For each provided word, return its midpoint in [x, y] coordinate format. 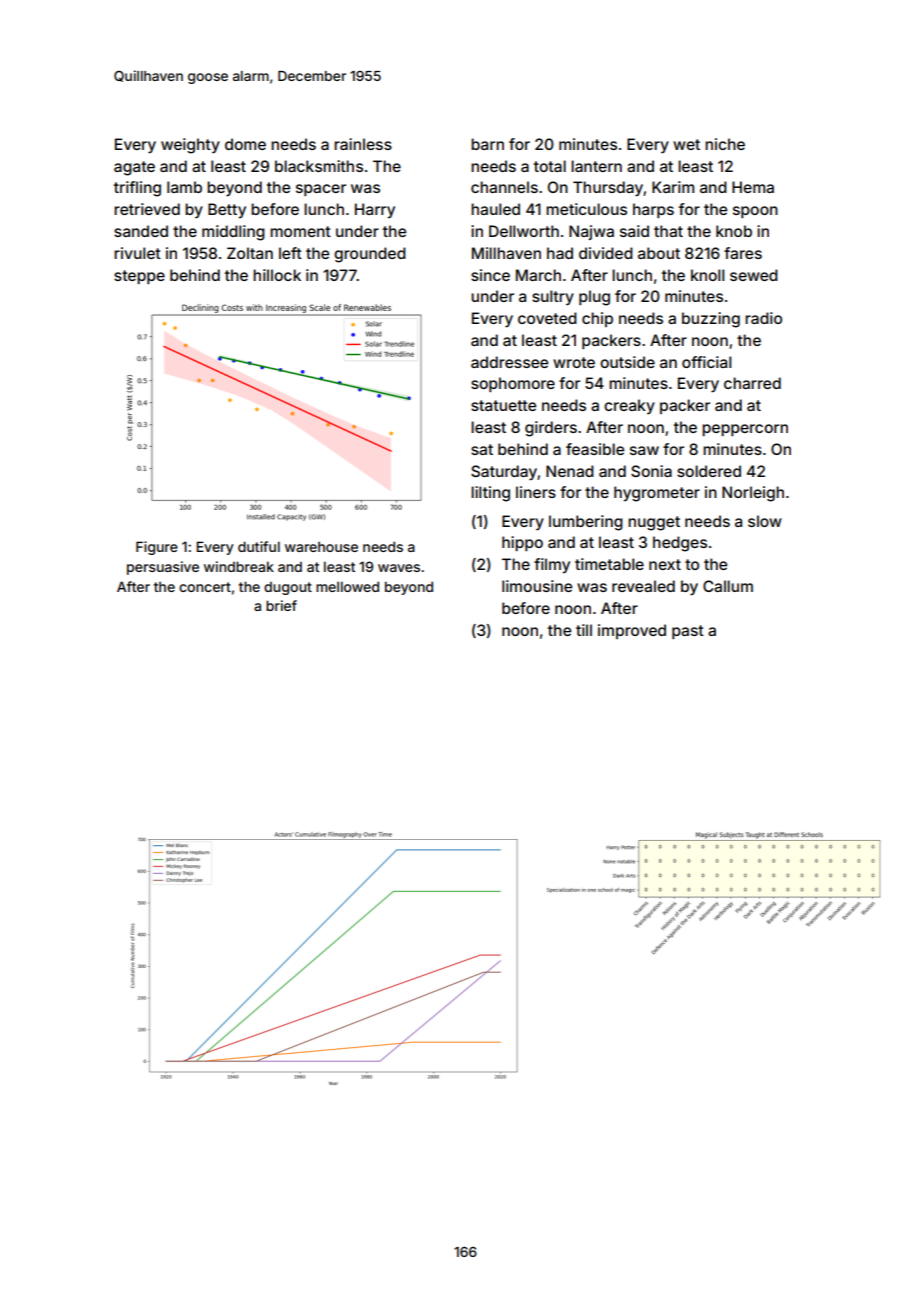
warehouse [321, 547]
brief [281, 605]
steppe [139, 277]
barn [487, 144]
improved [632, 631]
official [706, 362]
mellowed [347, 586]
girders [551, 429]
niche [725, 144]
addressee [509, 362]
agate [134, 168]
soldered [709, 471]
